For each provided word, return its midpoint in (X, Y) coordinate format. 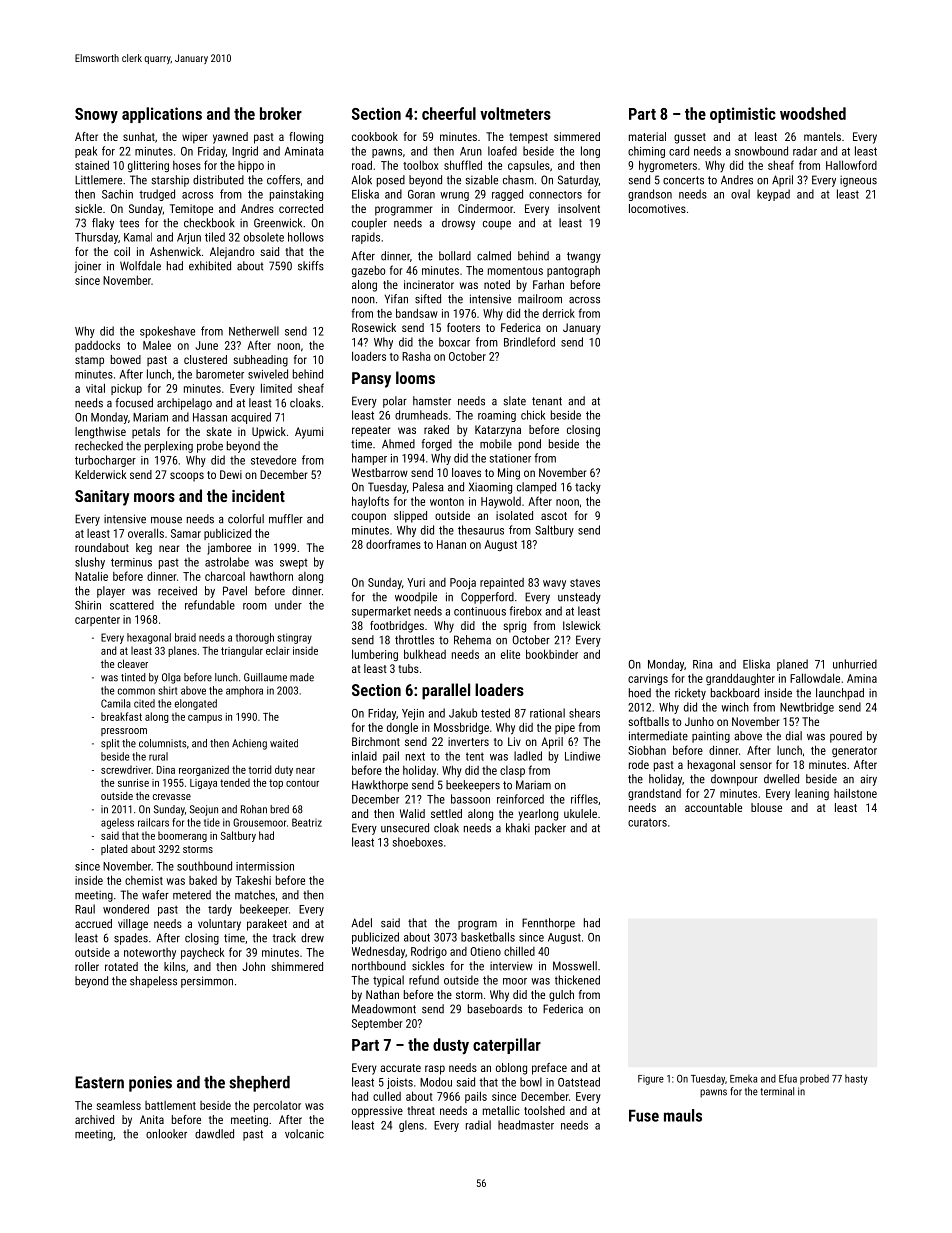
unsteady (579, 598)
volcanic (304, 1134)
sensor (756, 765)
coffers (283, 180)
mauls (683, 1115)
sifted (428, 299)
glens (411, 1126)
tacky (588, 488)
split (110, 744)
